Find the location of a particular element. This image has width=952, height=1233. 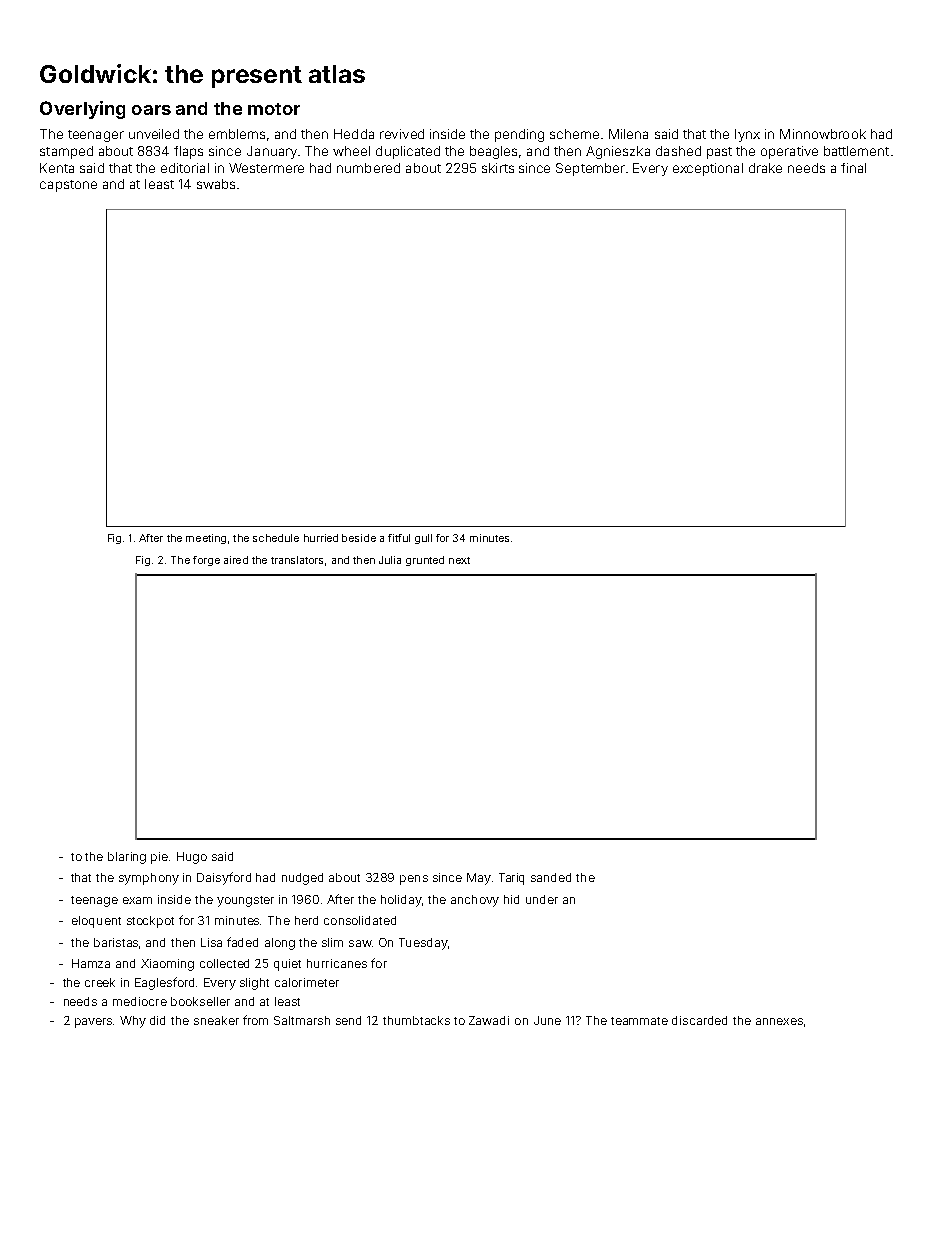

next is located at coordinates (459, 560).
